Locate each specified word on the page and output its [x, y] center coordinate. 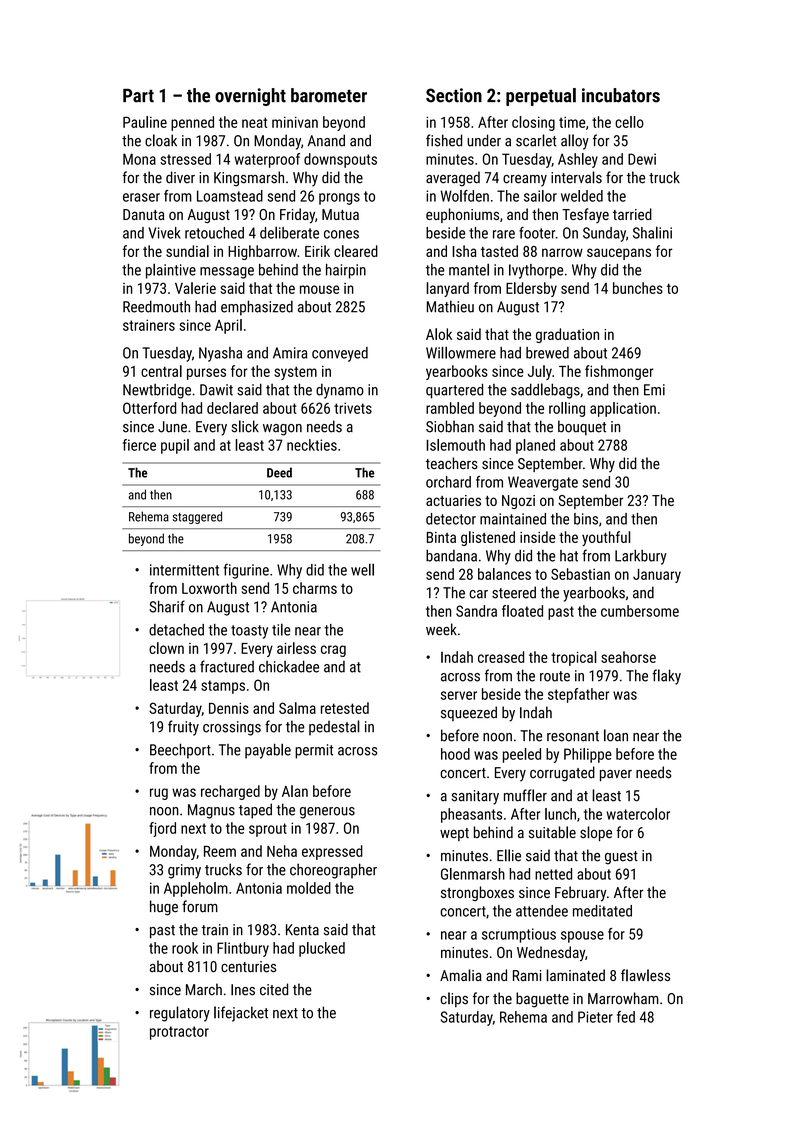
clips [454, 999]
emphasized [257, 308]
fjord [162, 829]
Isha [464, 251]
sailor [540, 196]
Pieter [595, 1017]
